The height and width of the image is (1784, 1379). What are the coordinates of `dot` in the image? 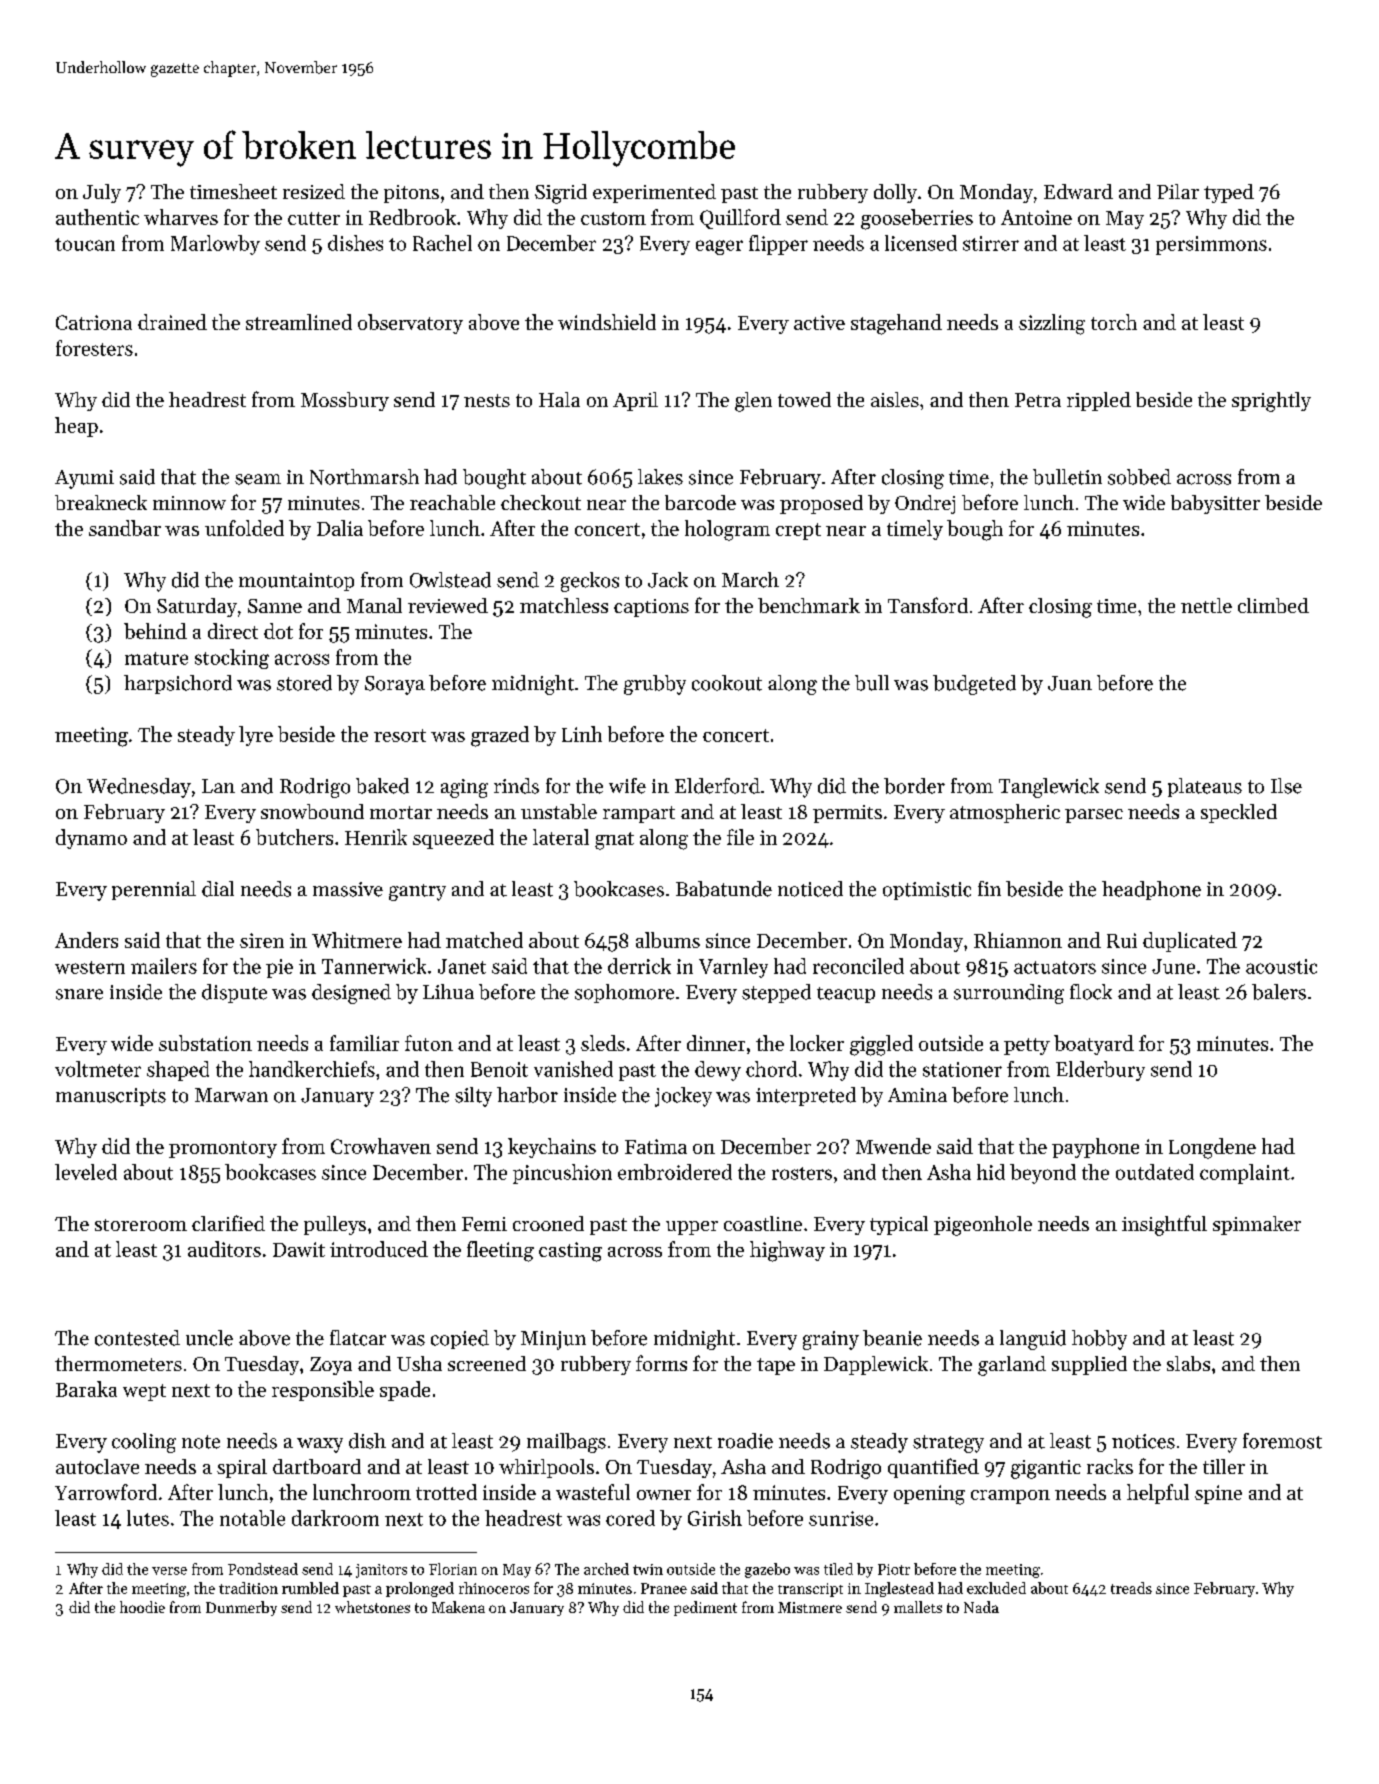 It's located at (278, 631).
